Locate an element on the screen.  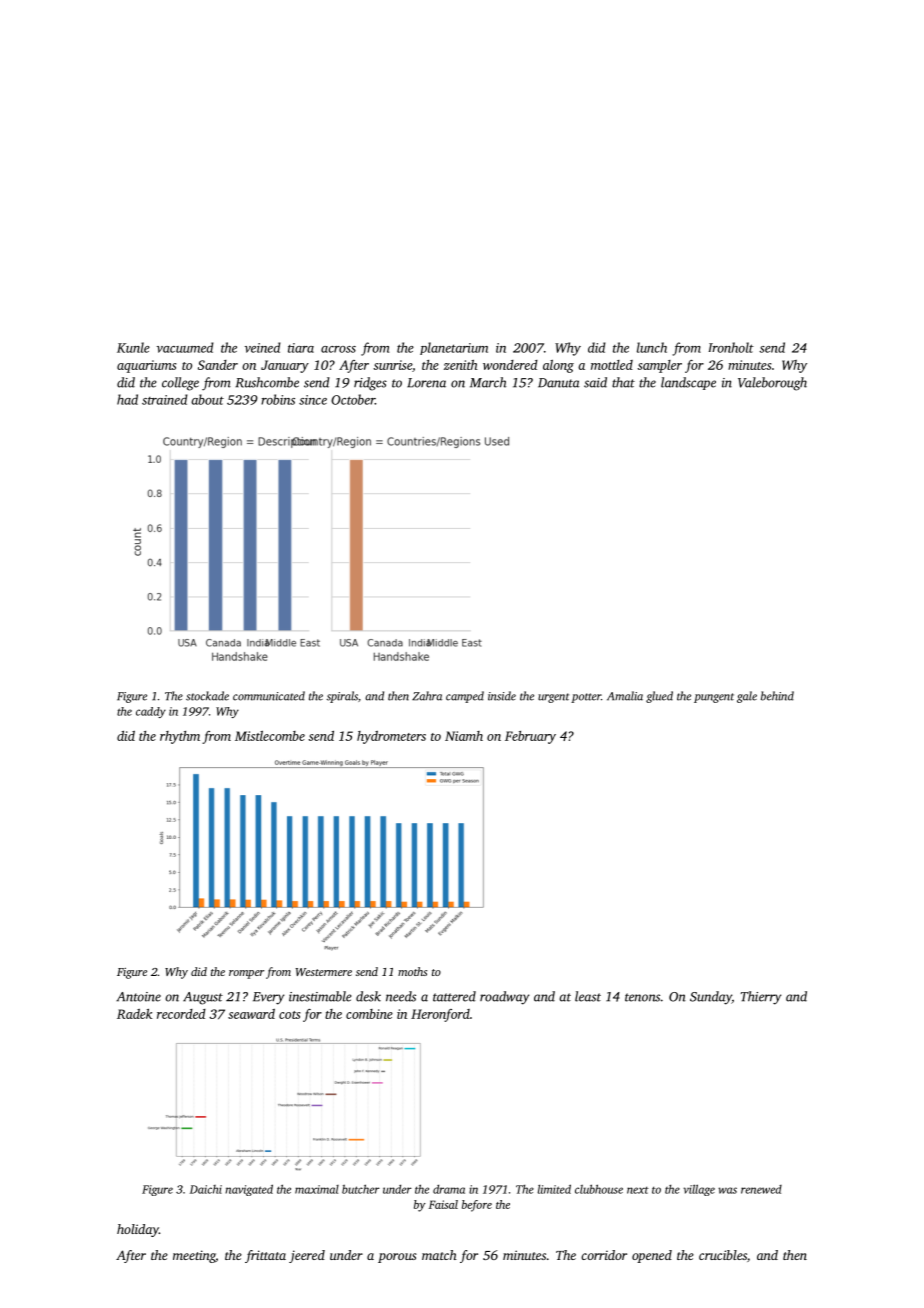
Valeborough is located at coordinates (772, 384).
